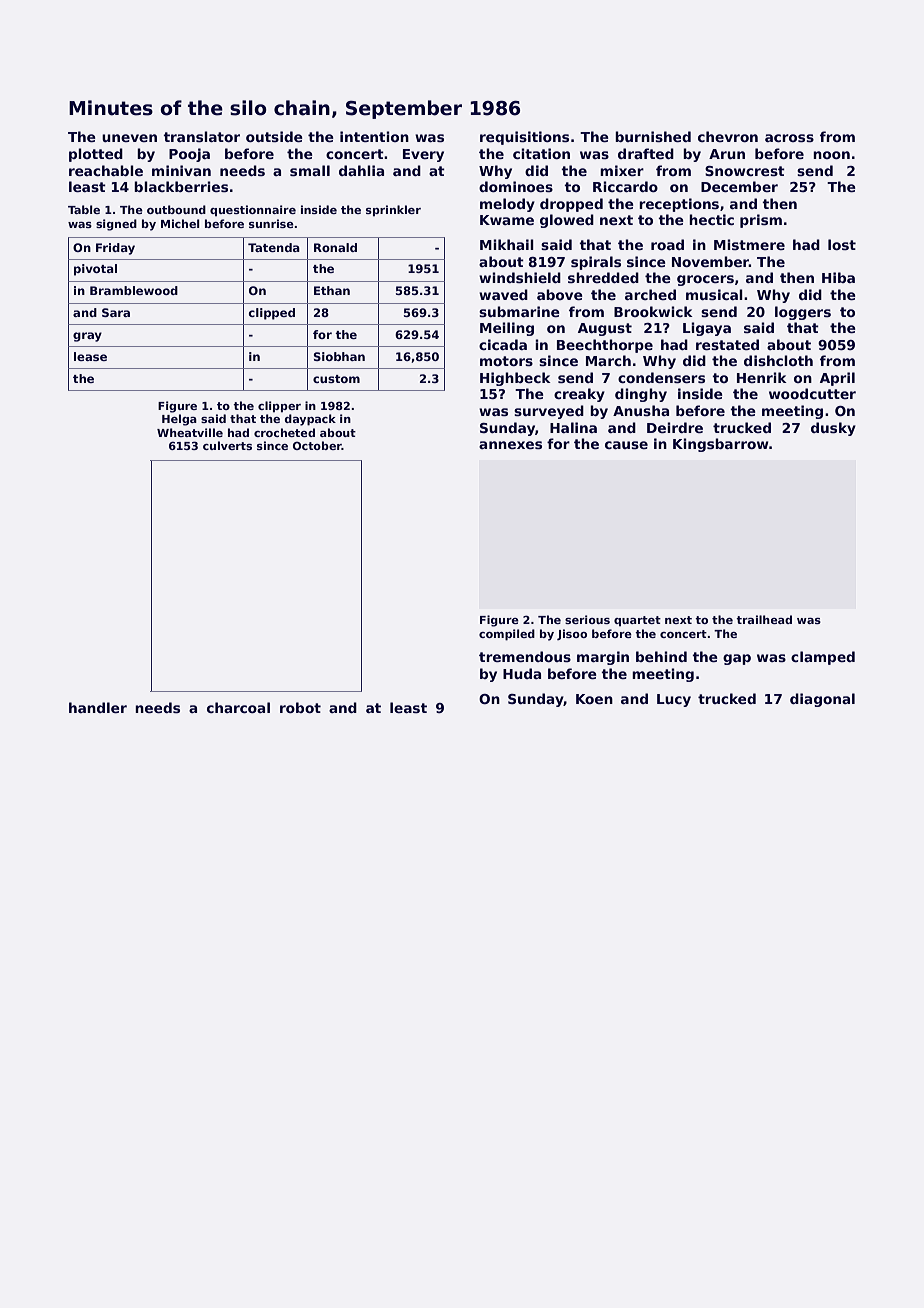  What do you see at coordinates (549, 412) in the screenshot?
I see `surveyed` at bounding box center [549, 412].
